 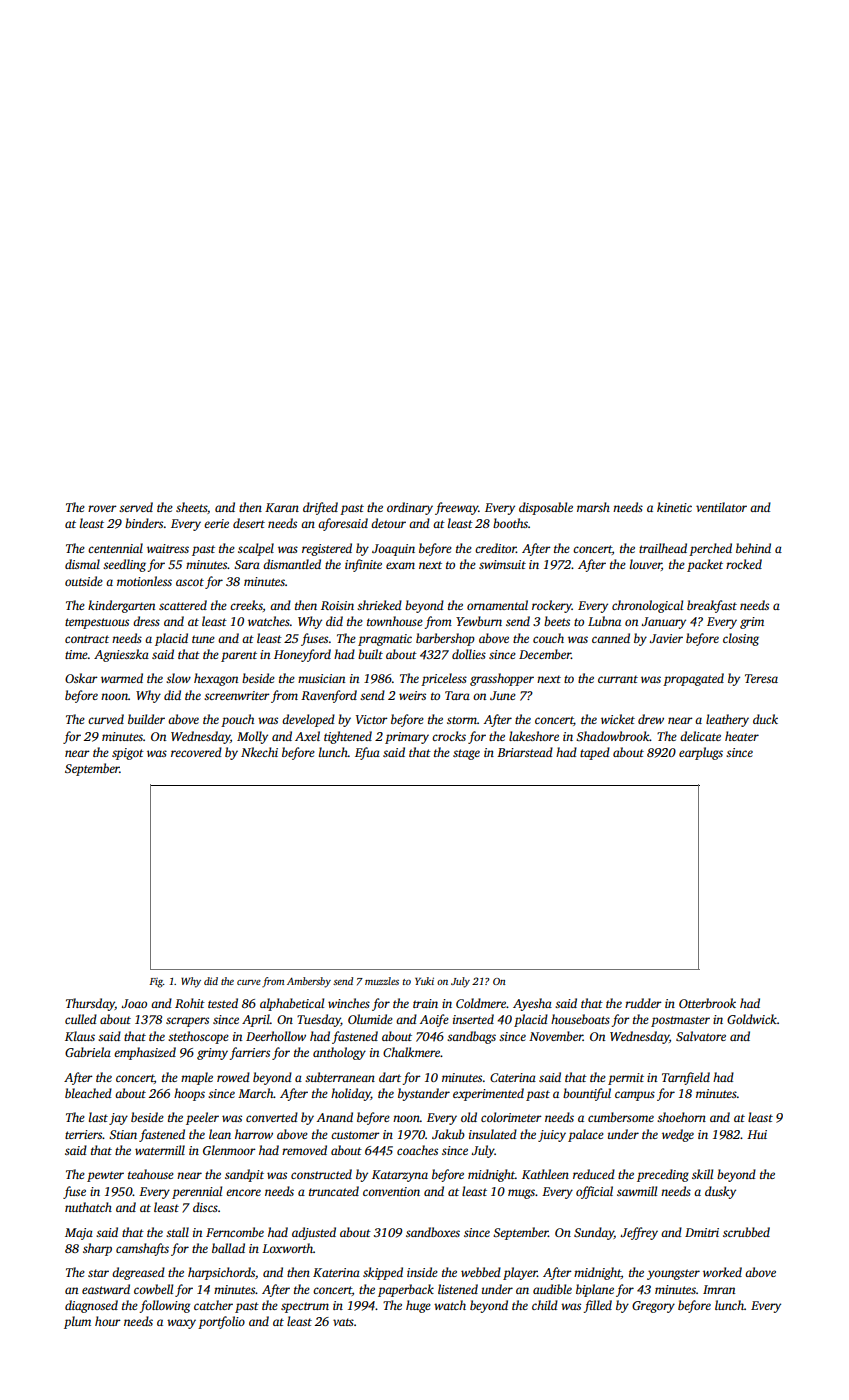 I want to click on Karan, so click(x=282, y=507).
